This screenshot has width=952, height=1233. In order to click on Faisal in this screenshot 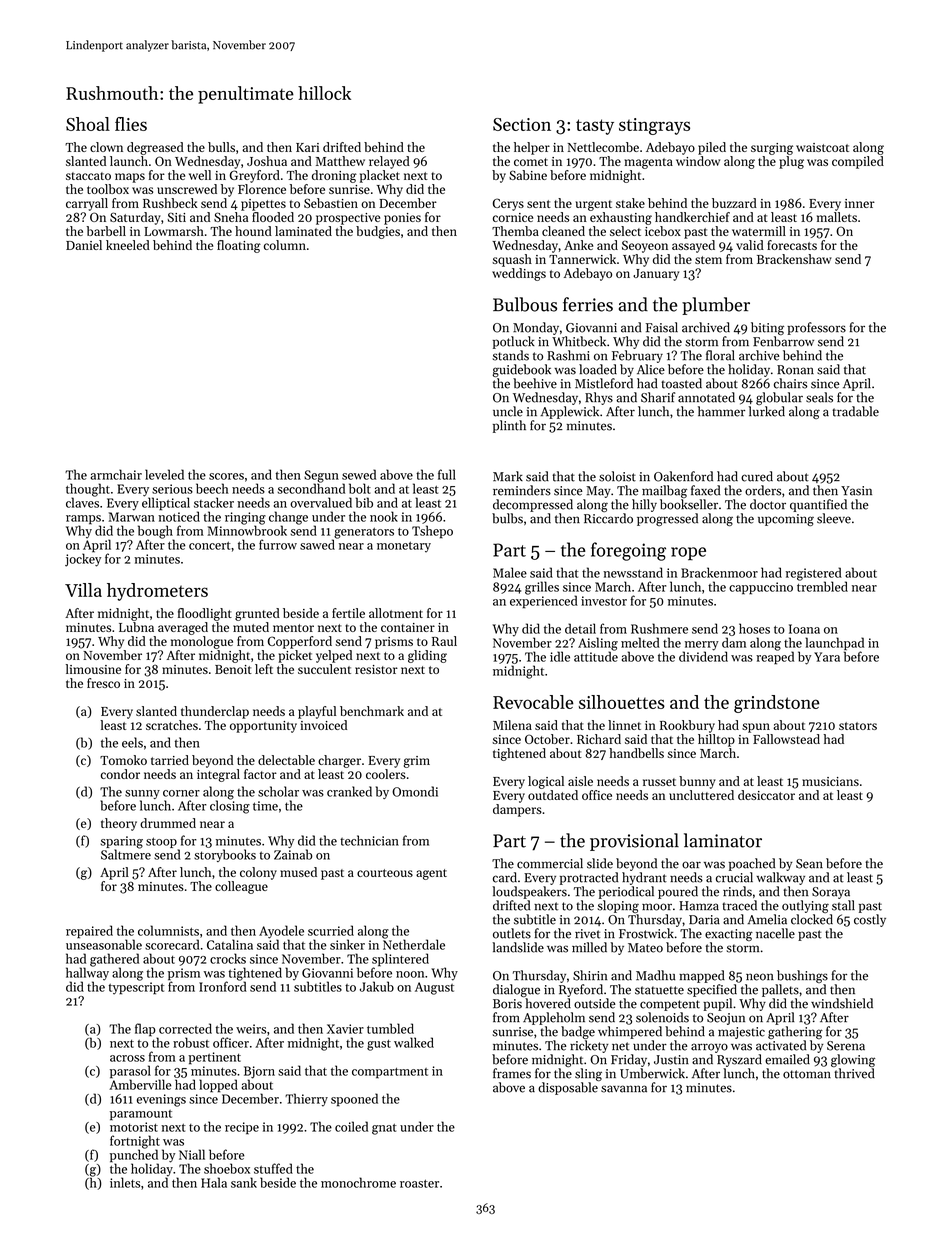, I will do `click(662, 327)`.
